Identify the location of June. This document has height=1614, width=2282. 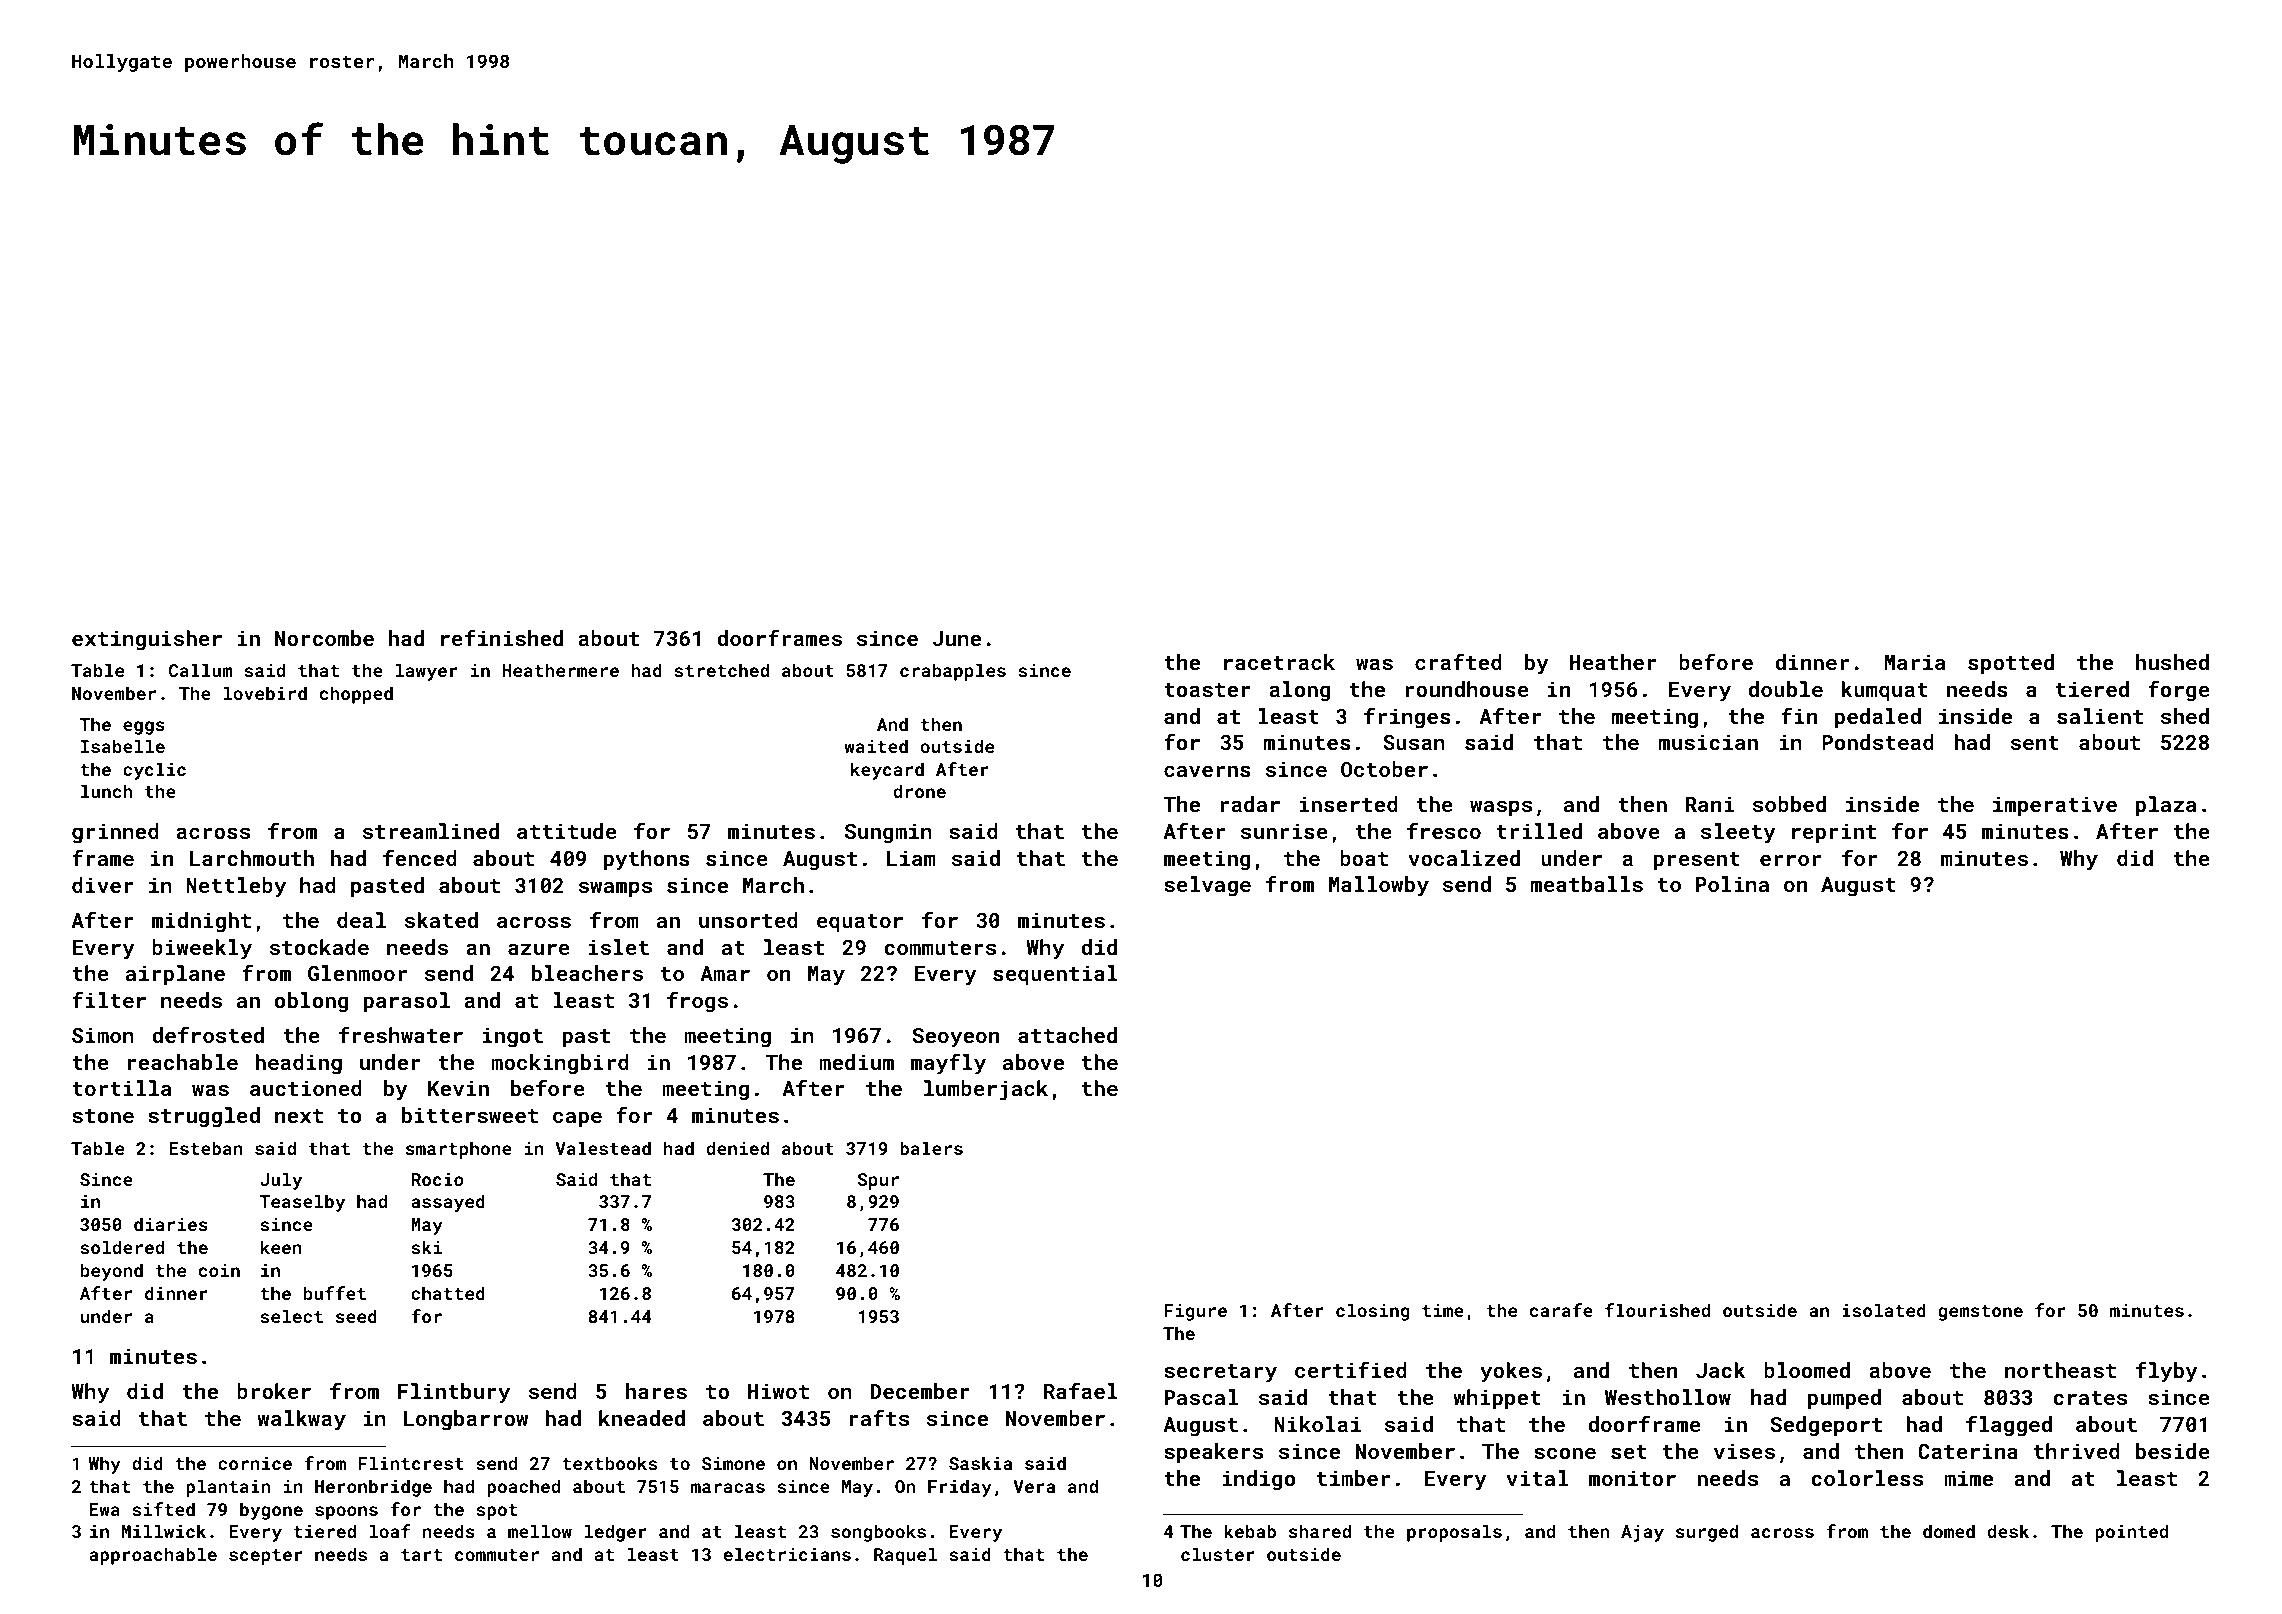
(956, 638).
